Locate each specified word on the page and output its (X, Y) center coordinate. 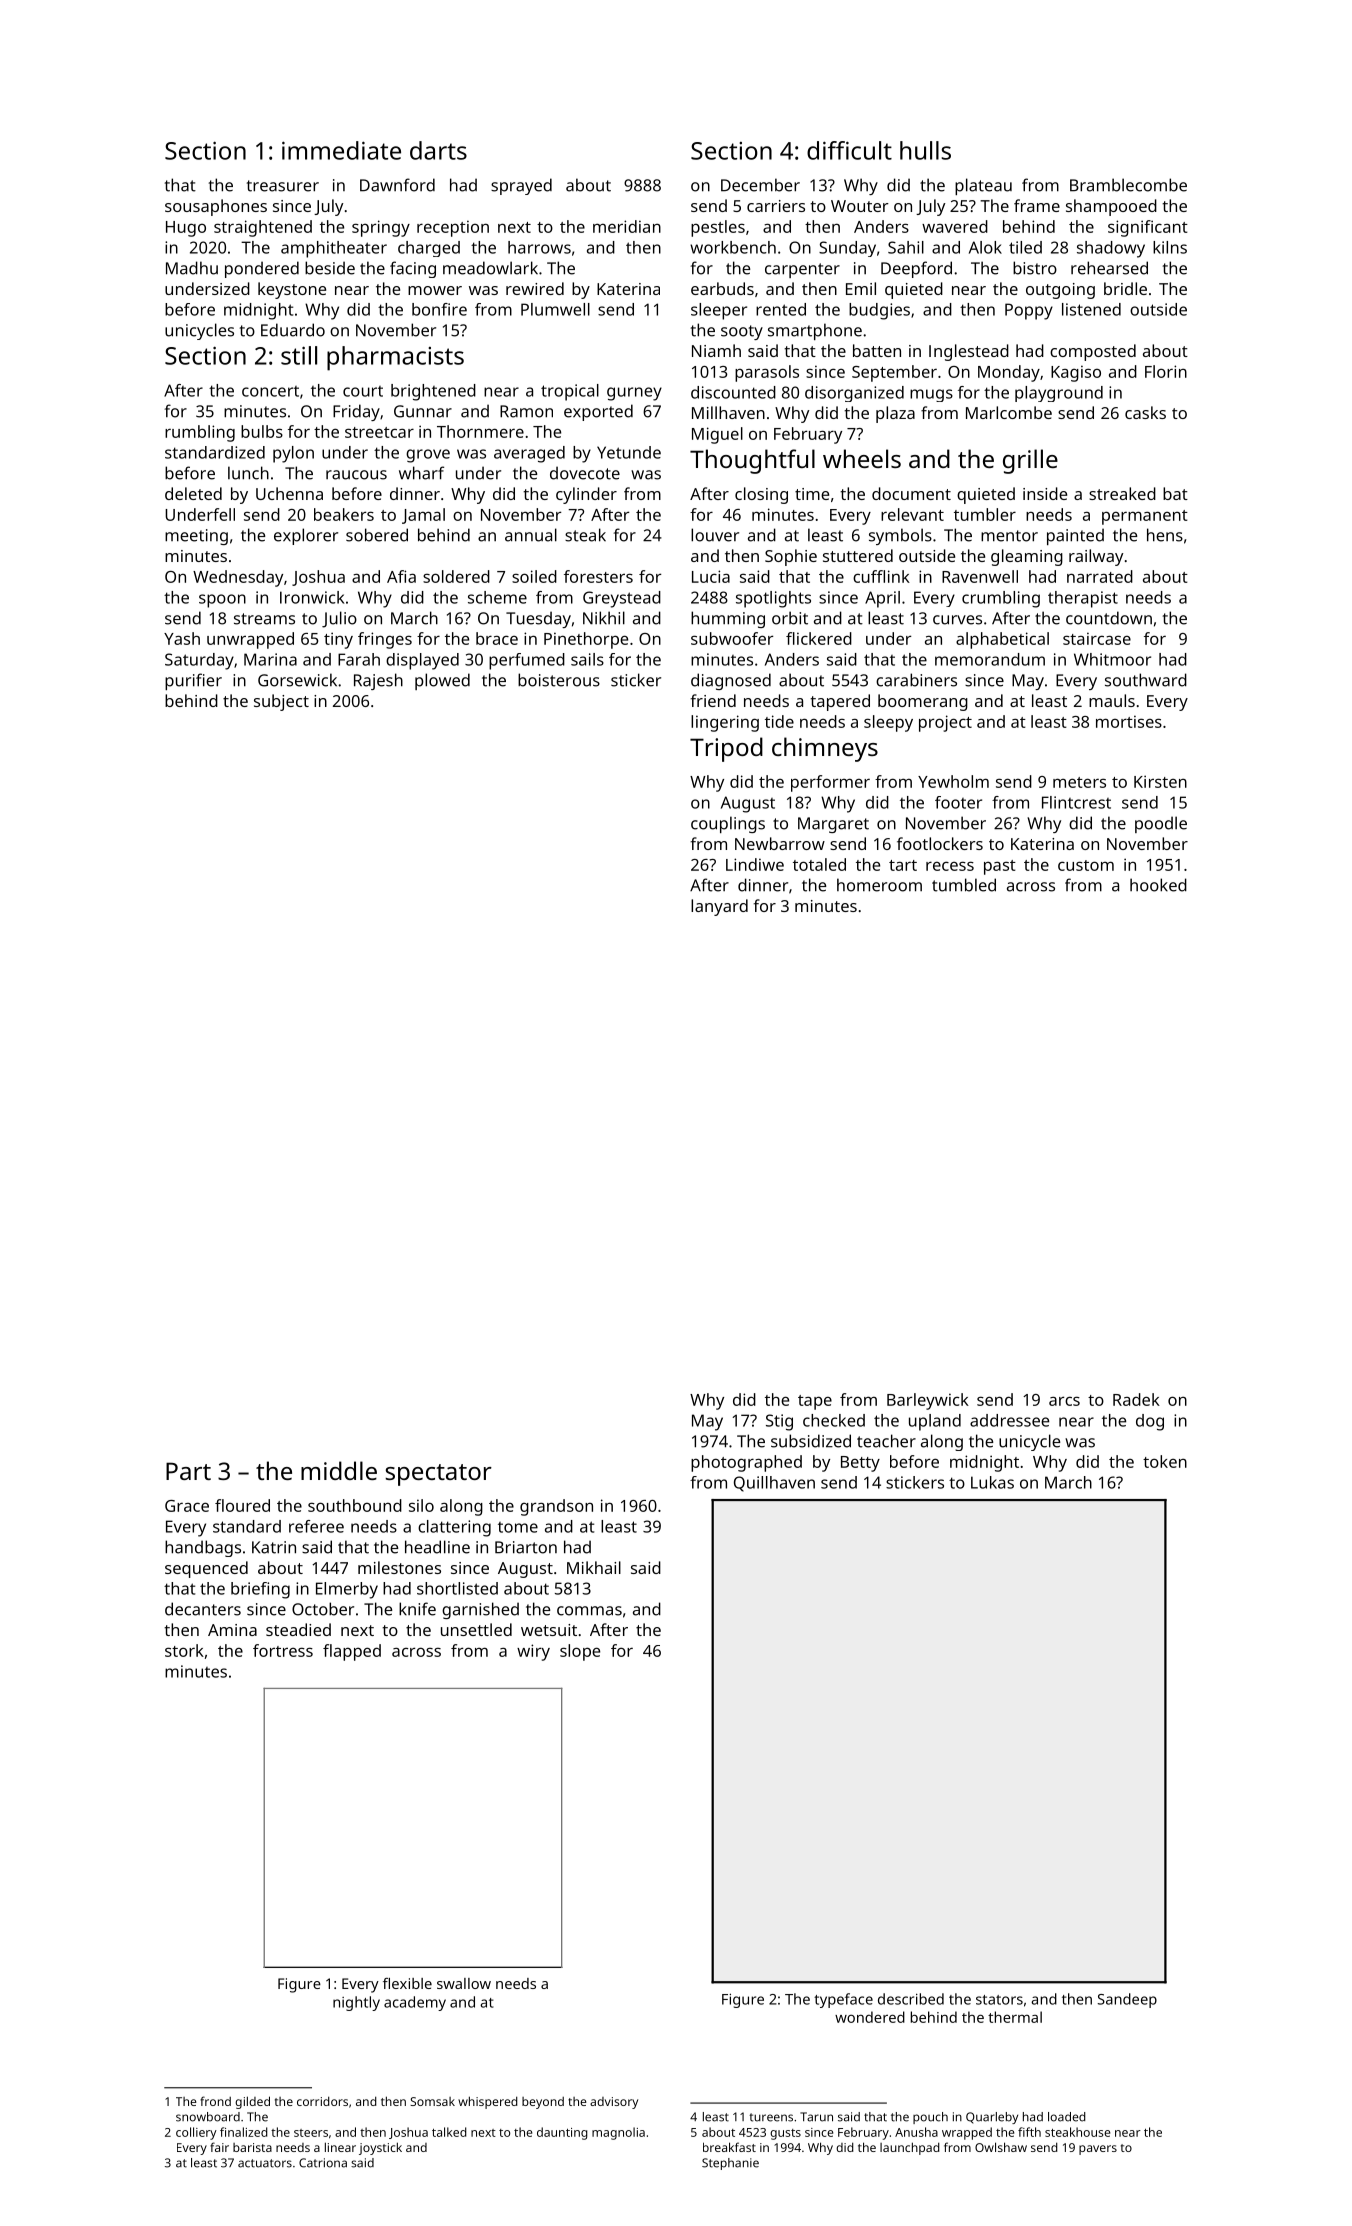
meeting (196, 537)
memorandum (990, 659)
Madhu (192, 268)
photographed (746, 1463)
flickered (819, 638)
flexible (407, 1983)
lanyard (719, 907)
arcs (1064, 1401)
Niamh (716, 350)
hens (1165, 535)
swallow (464, 1983)
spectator (438, 1475)
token (1165, 1461)
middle (339, 1470)
